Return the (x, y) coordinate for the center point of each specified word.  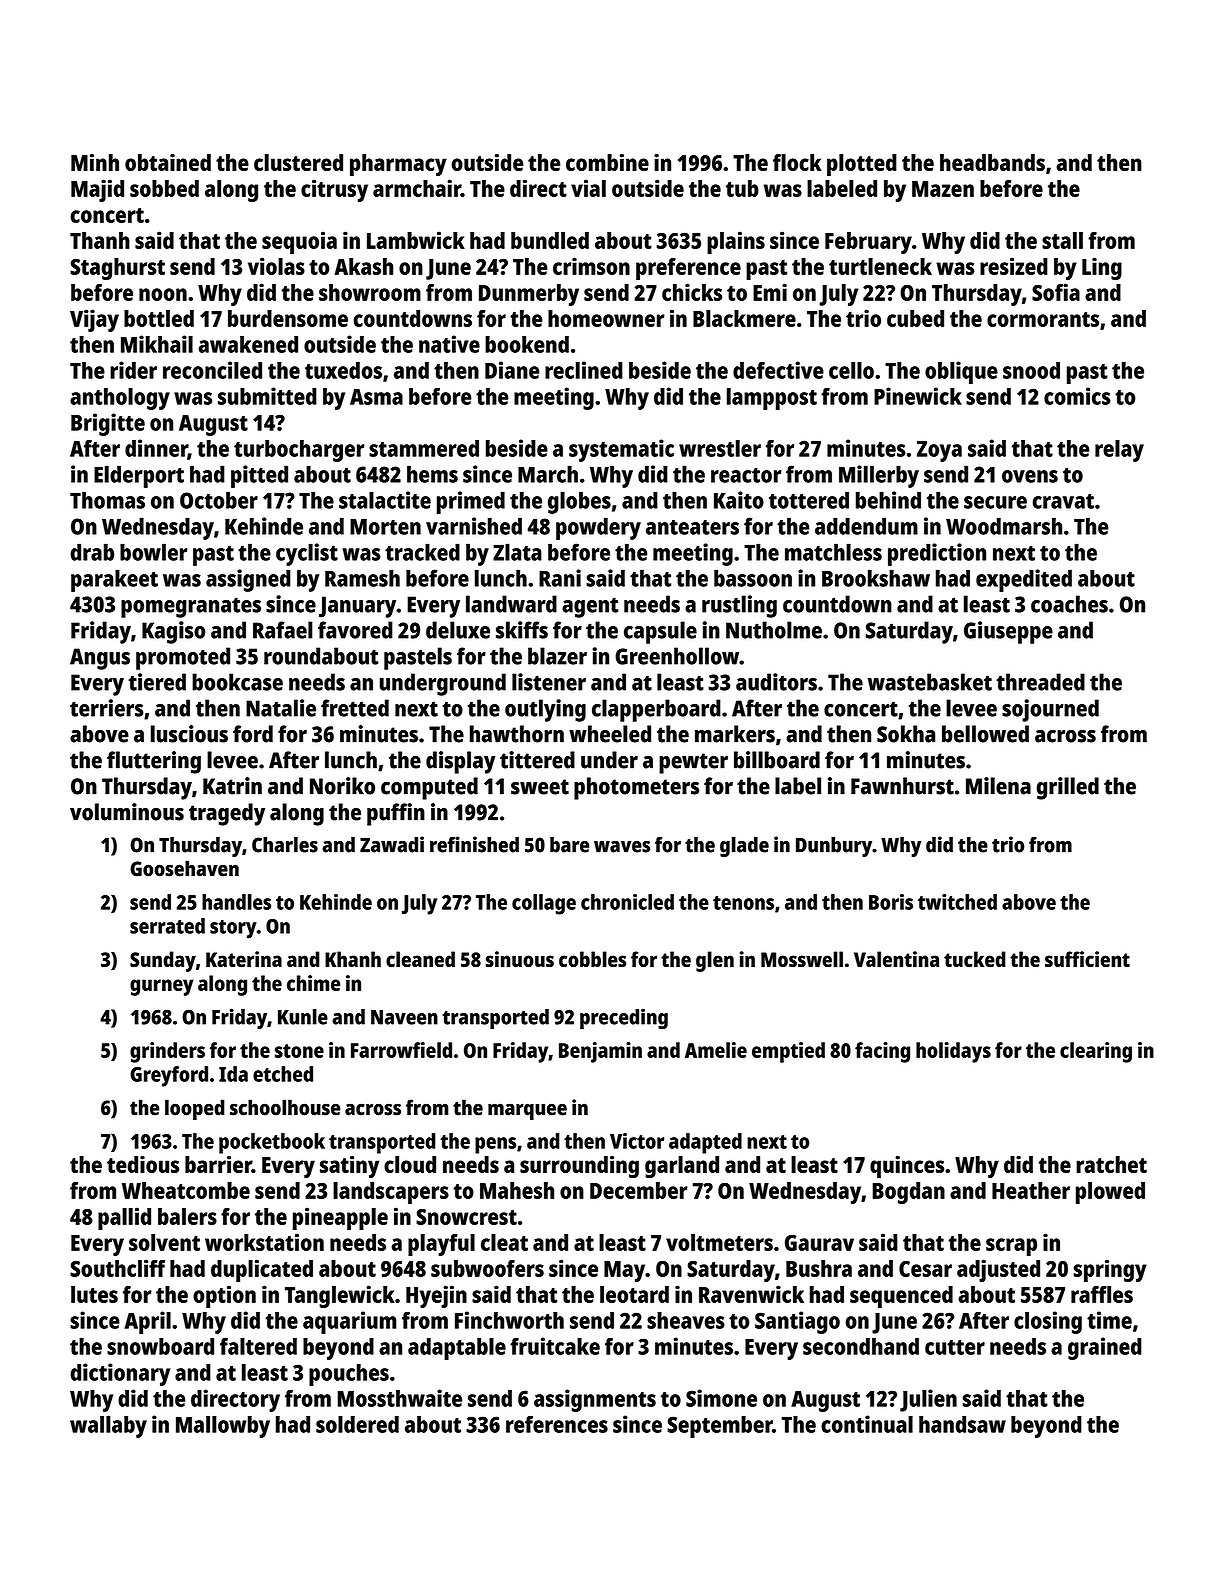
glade (744, 847)
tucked (975, 959)
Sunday (163, 961)
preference (688, 269)
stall (1062, 240)
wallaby (108, 1427)
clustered (298, 162)
